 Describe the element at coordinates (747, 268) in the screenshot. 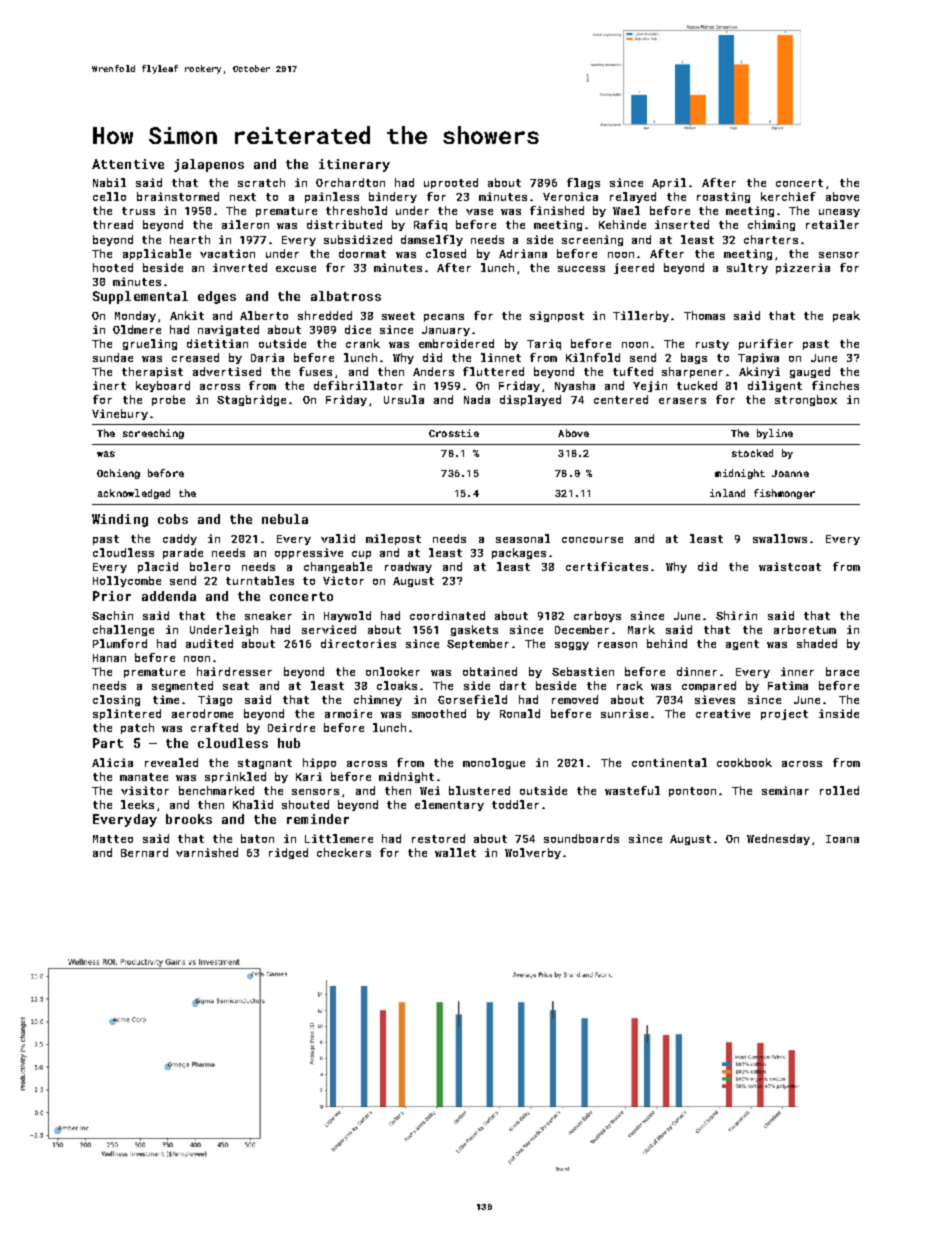

I see `sultry` at that location.
